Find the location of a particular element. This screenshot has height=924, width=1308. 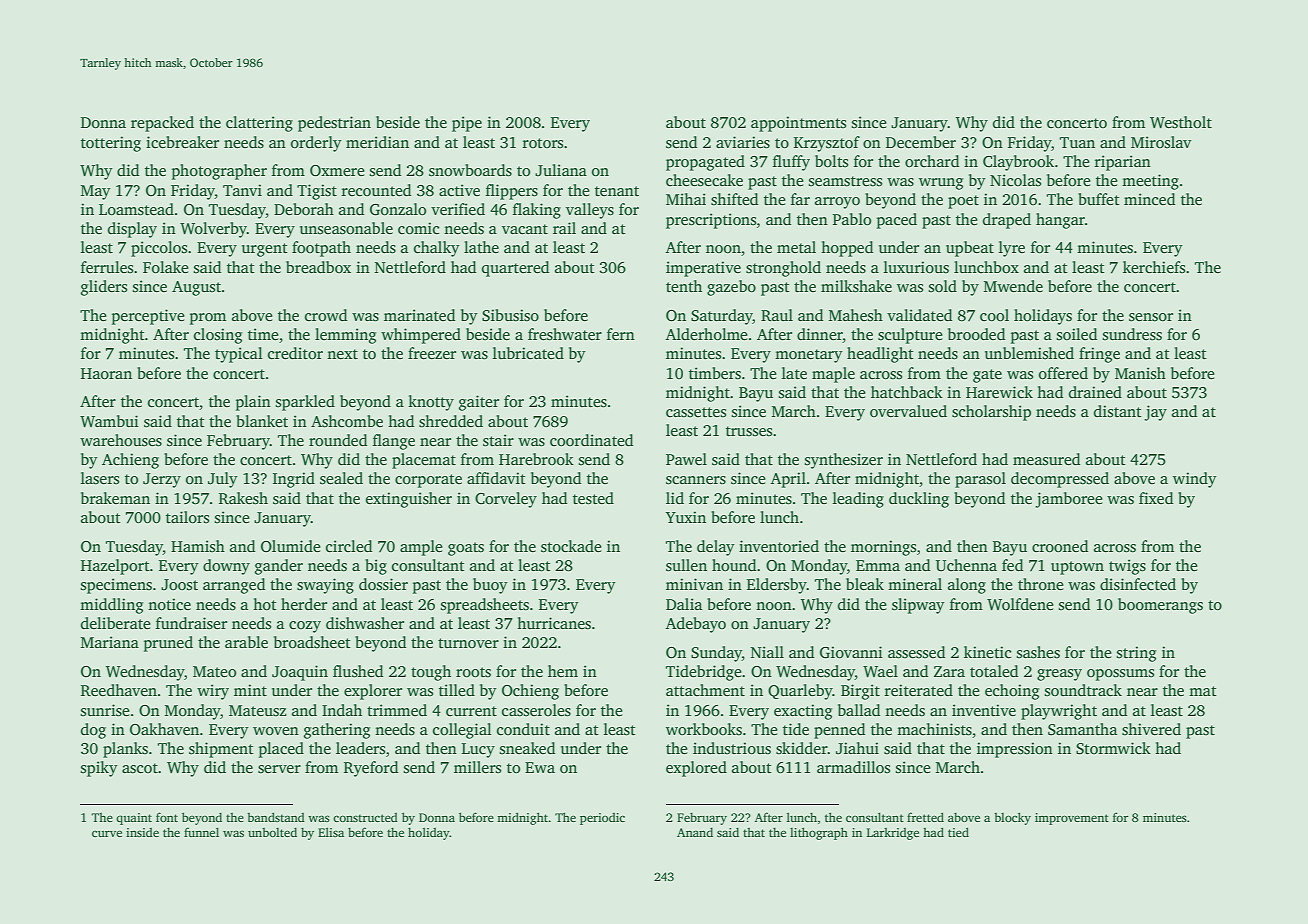

cassettes is located at coordinates (696, 412).
